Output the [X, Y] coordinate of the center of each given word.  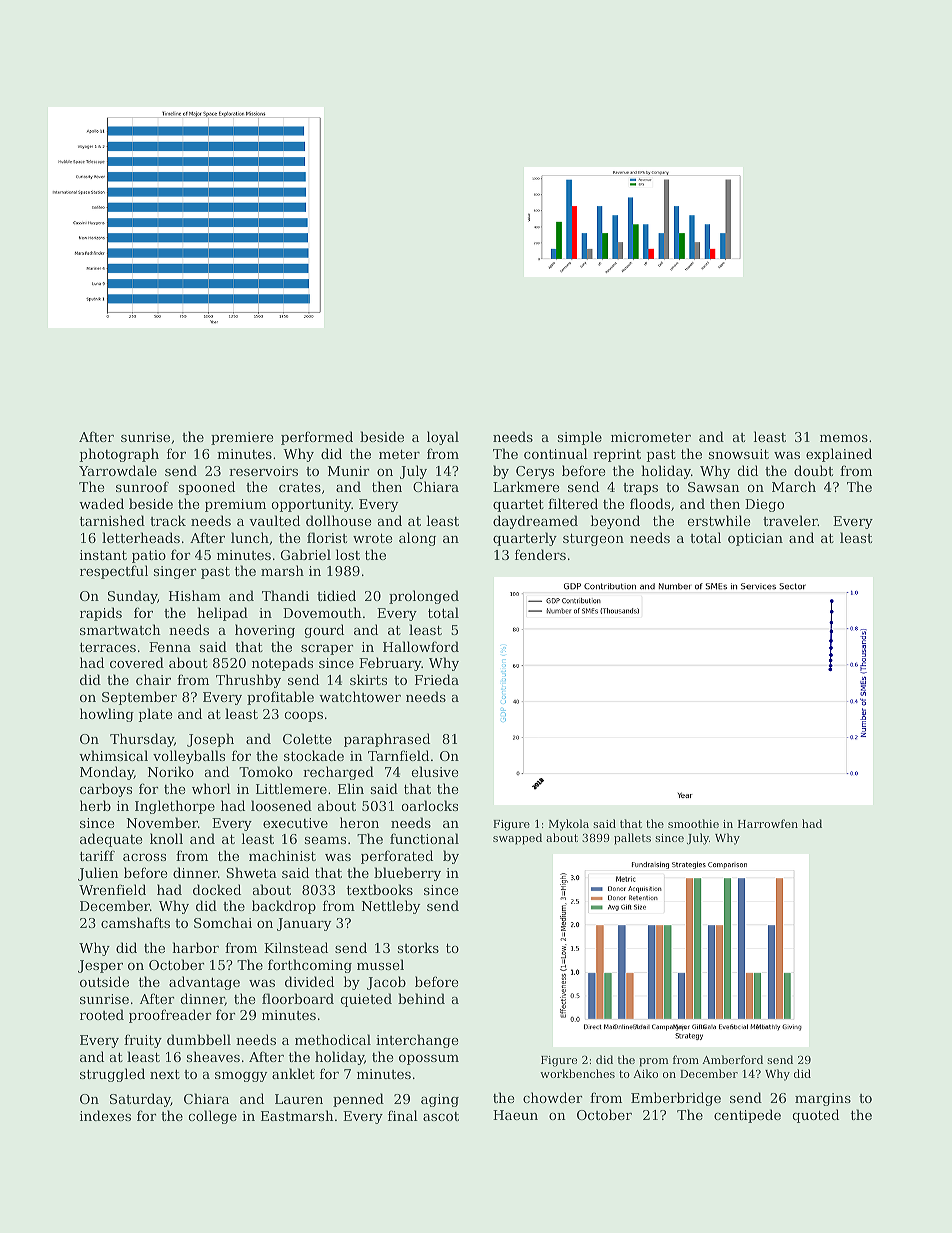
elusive [434, 771]
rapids [101, 614]
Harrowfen [768, 823]
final [403, 1115]
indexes [105, 1115]
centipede [747, 1116]
